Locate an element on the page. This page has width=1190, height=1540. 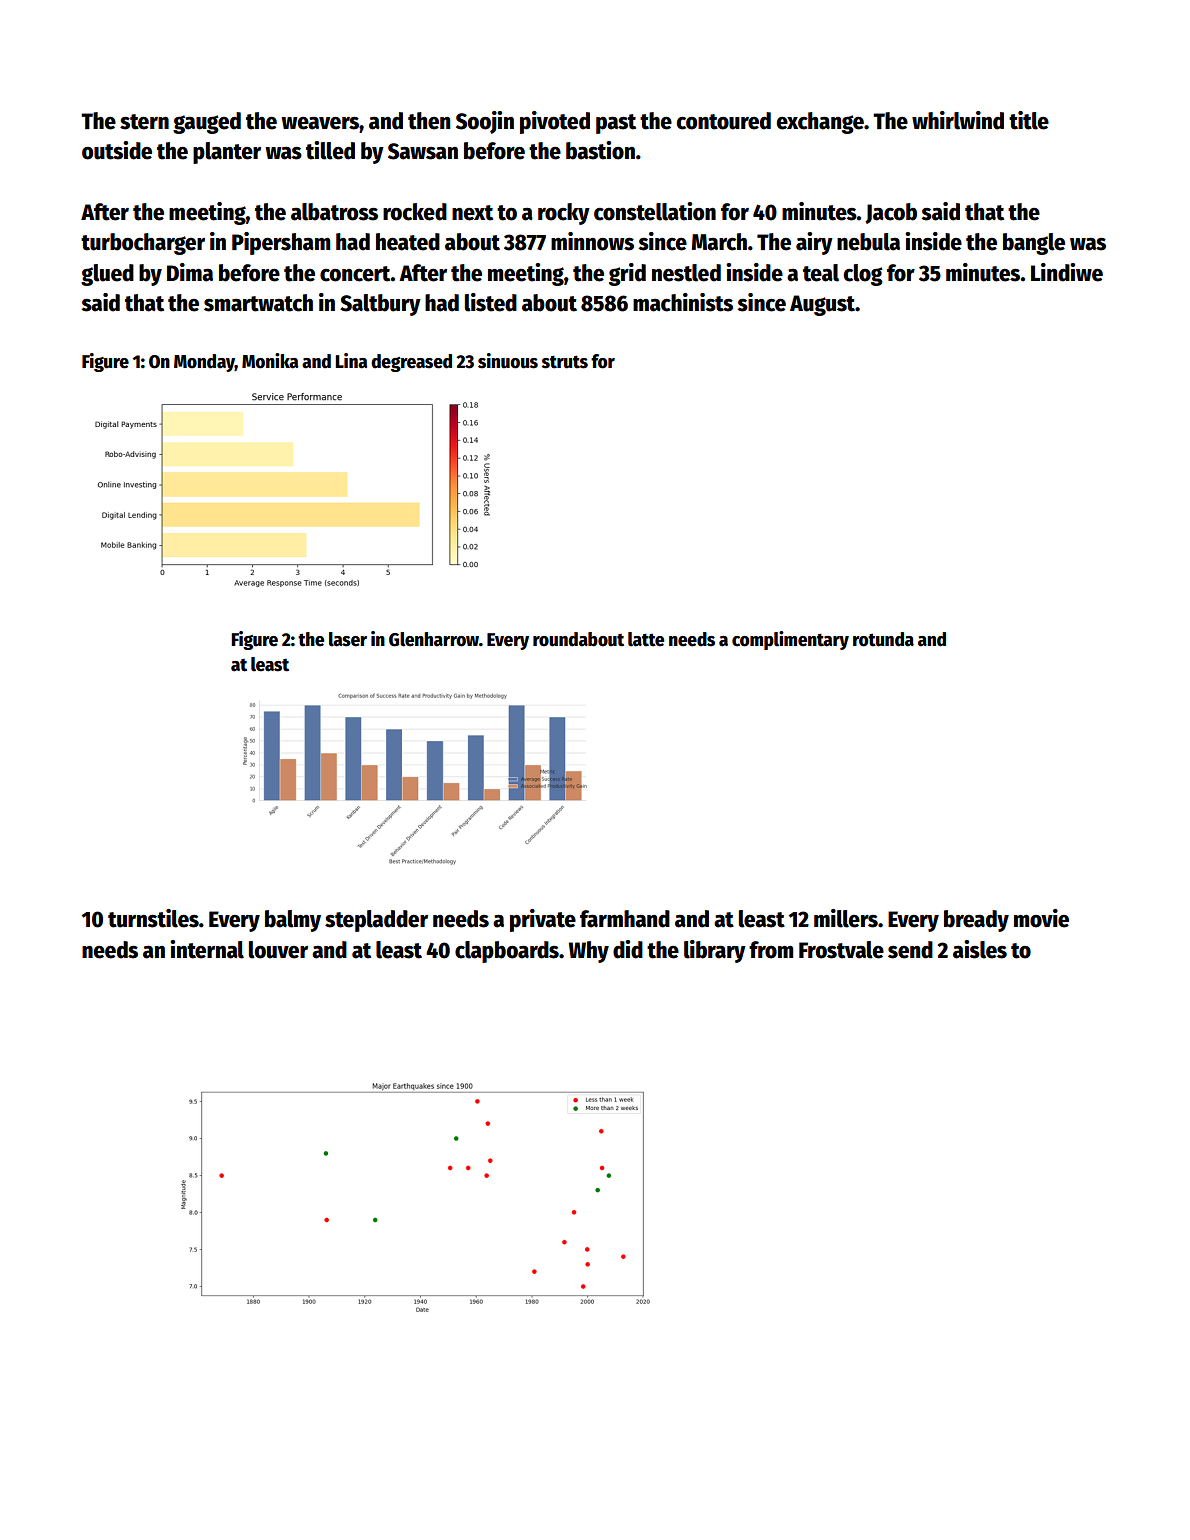
machinists is located at coordinates (683, 302).
